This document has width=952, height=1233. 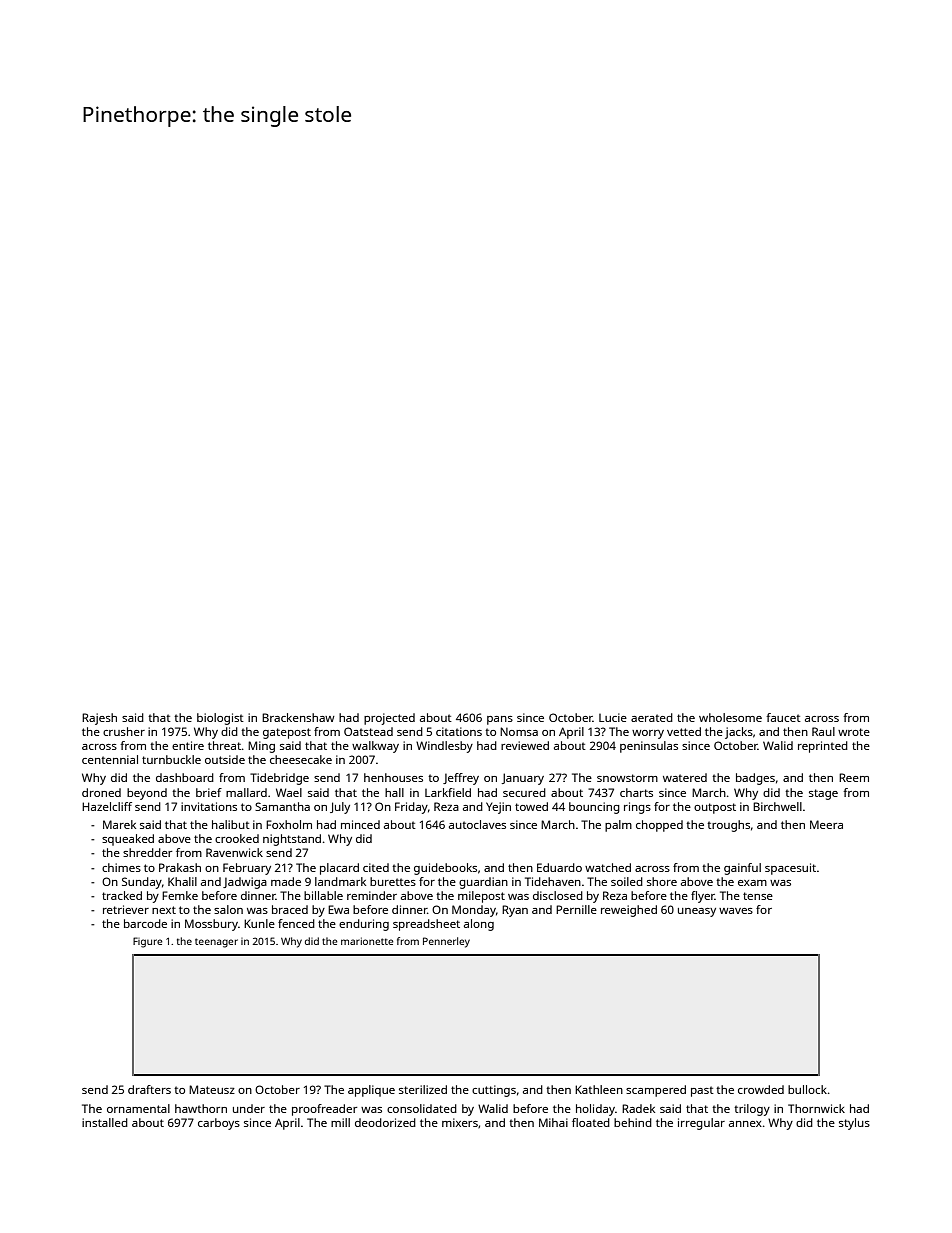 I want to click on irregular, so click(x=701, y=1124).
